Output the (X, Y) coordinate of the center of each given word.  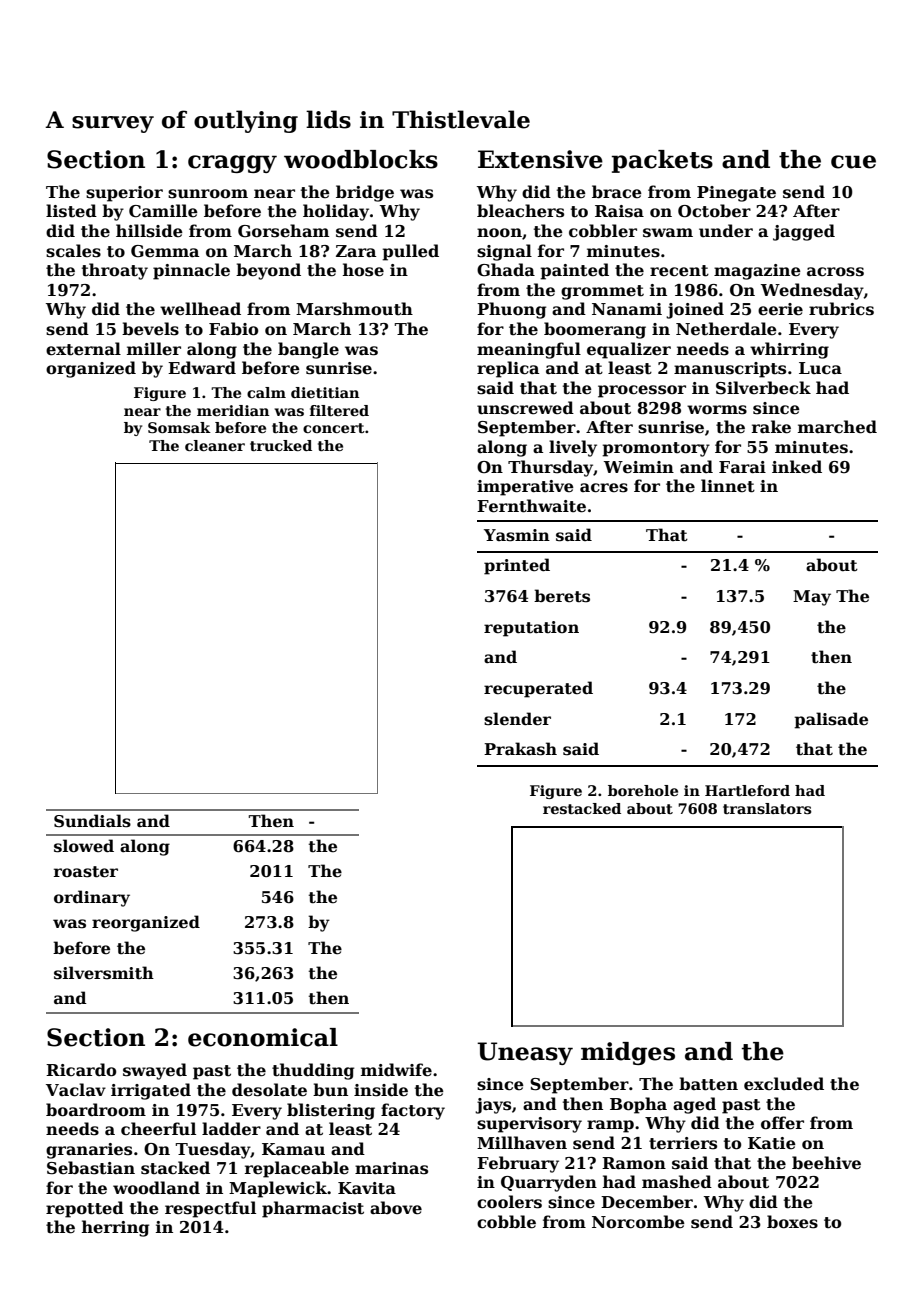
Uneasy (525, 1053)
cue (853, 162)
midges (628, 1053)
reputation (531, 629)
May (812, 598)
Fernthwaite (531, 506)
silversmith (104, 973)
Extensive (540, 159)
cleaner (215, 445)
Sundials (92, 821)
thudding (313, 1071)
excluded (784, 1083)
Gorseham (283, 231)
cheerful (158, 1129)
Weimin (639, 467)
